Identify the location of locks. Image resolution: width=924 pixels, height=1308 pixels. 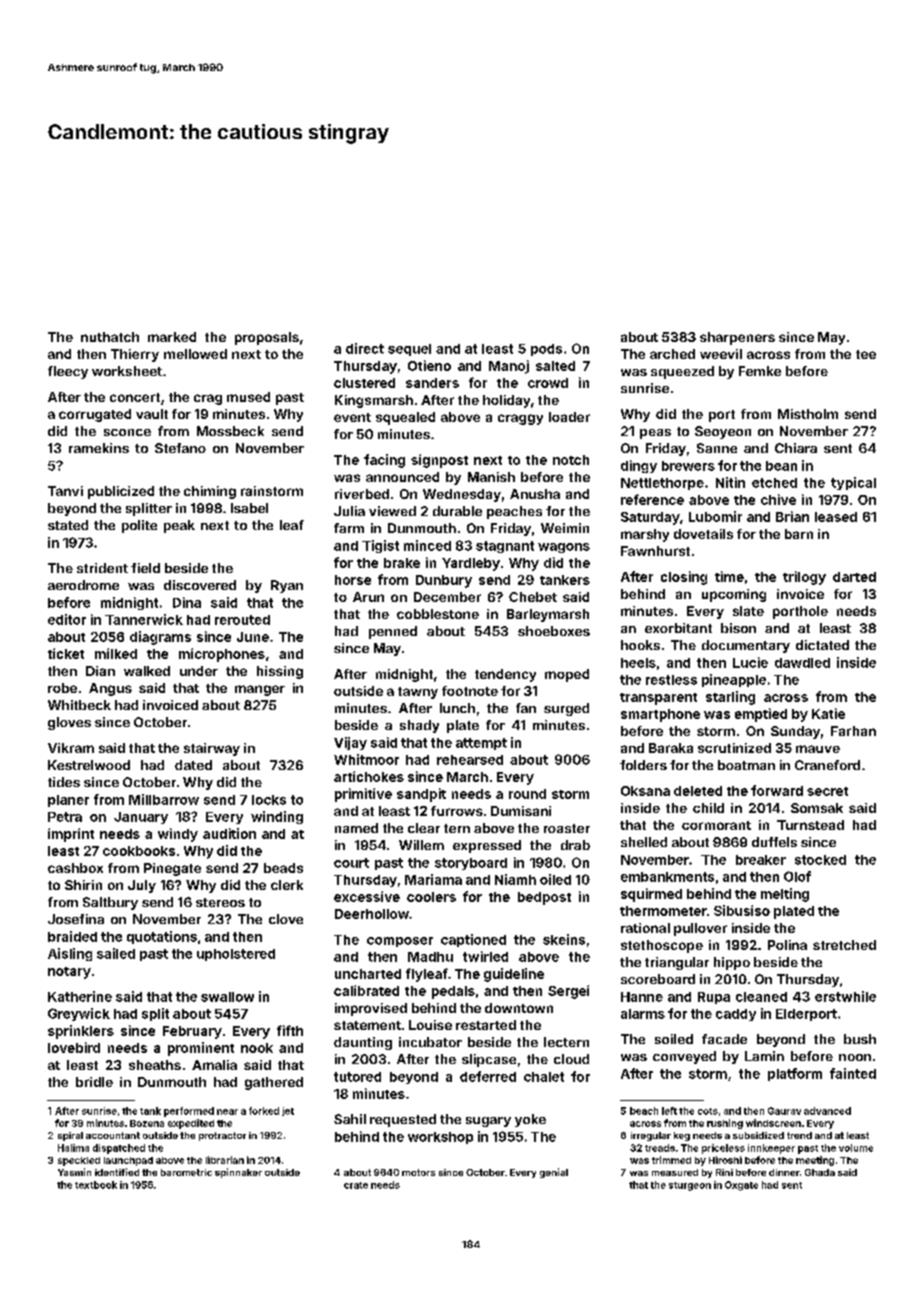
(269, 800).
